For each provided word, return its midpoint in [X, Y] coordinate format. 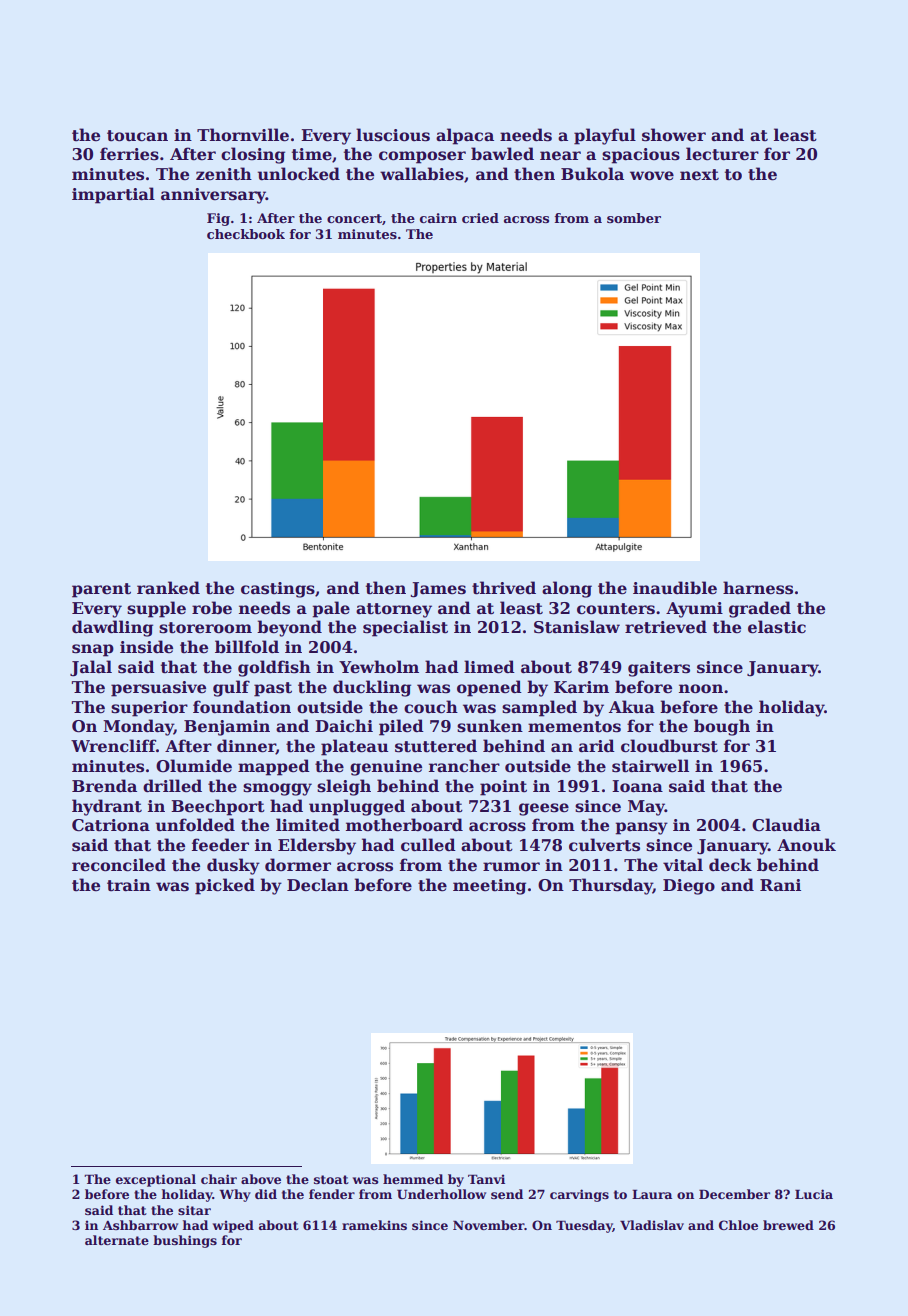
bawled [502, 154]
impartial [113, 195]
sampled [539, 708]
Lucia [814, 1194]
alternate [117, 1240]
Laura [652, 1194]
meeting [489, 887]
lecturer [722, 154]
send [507, 1194]
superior [149, 709]
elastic [777, 627]
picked [225, 886]
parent [101, 590]
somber [634, 218]
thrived [504, 588]
